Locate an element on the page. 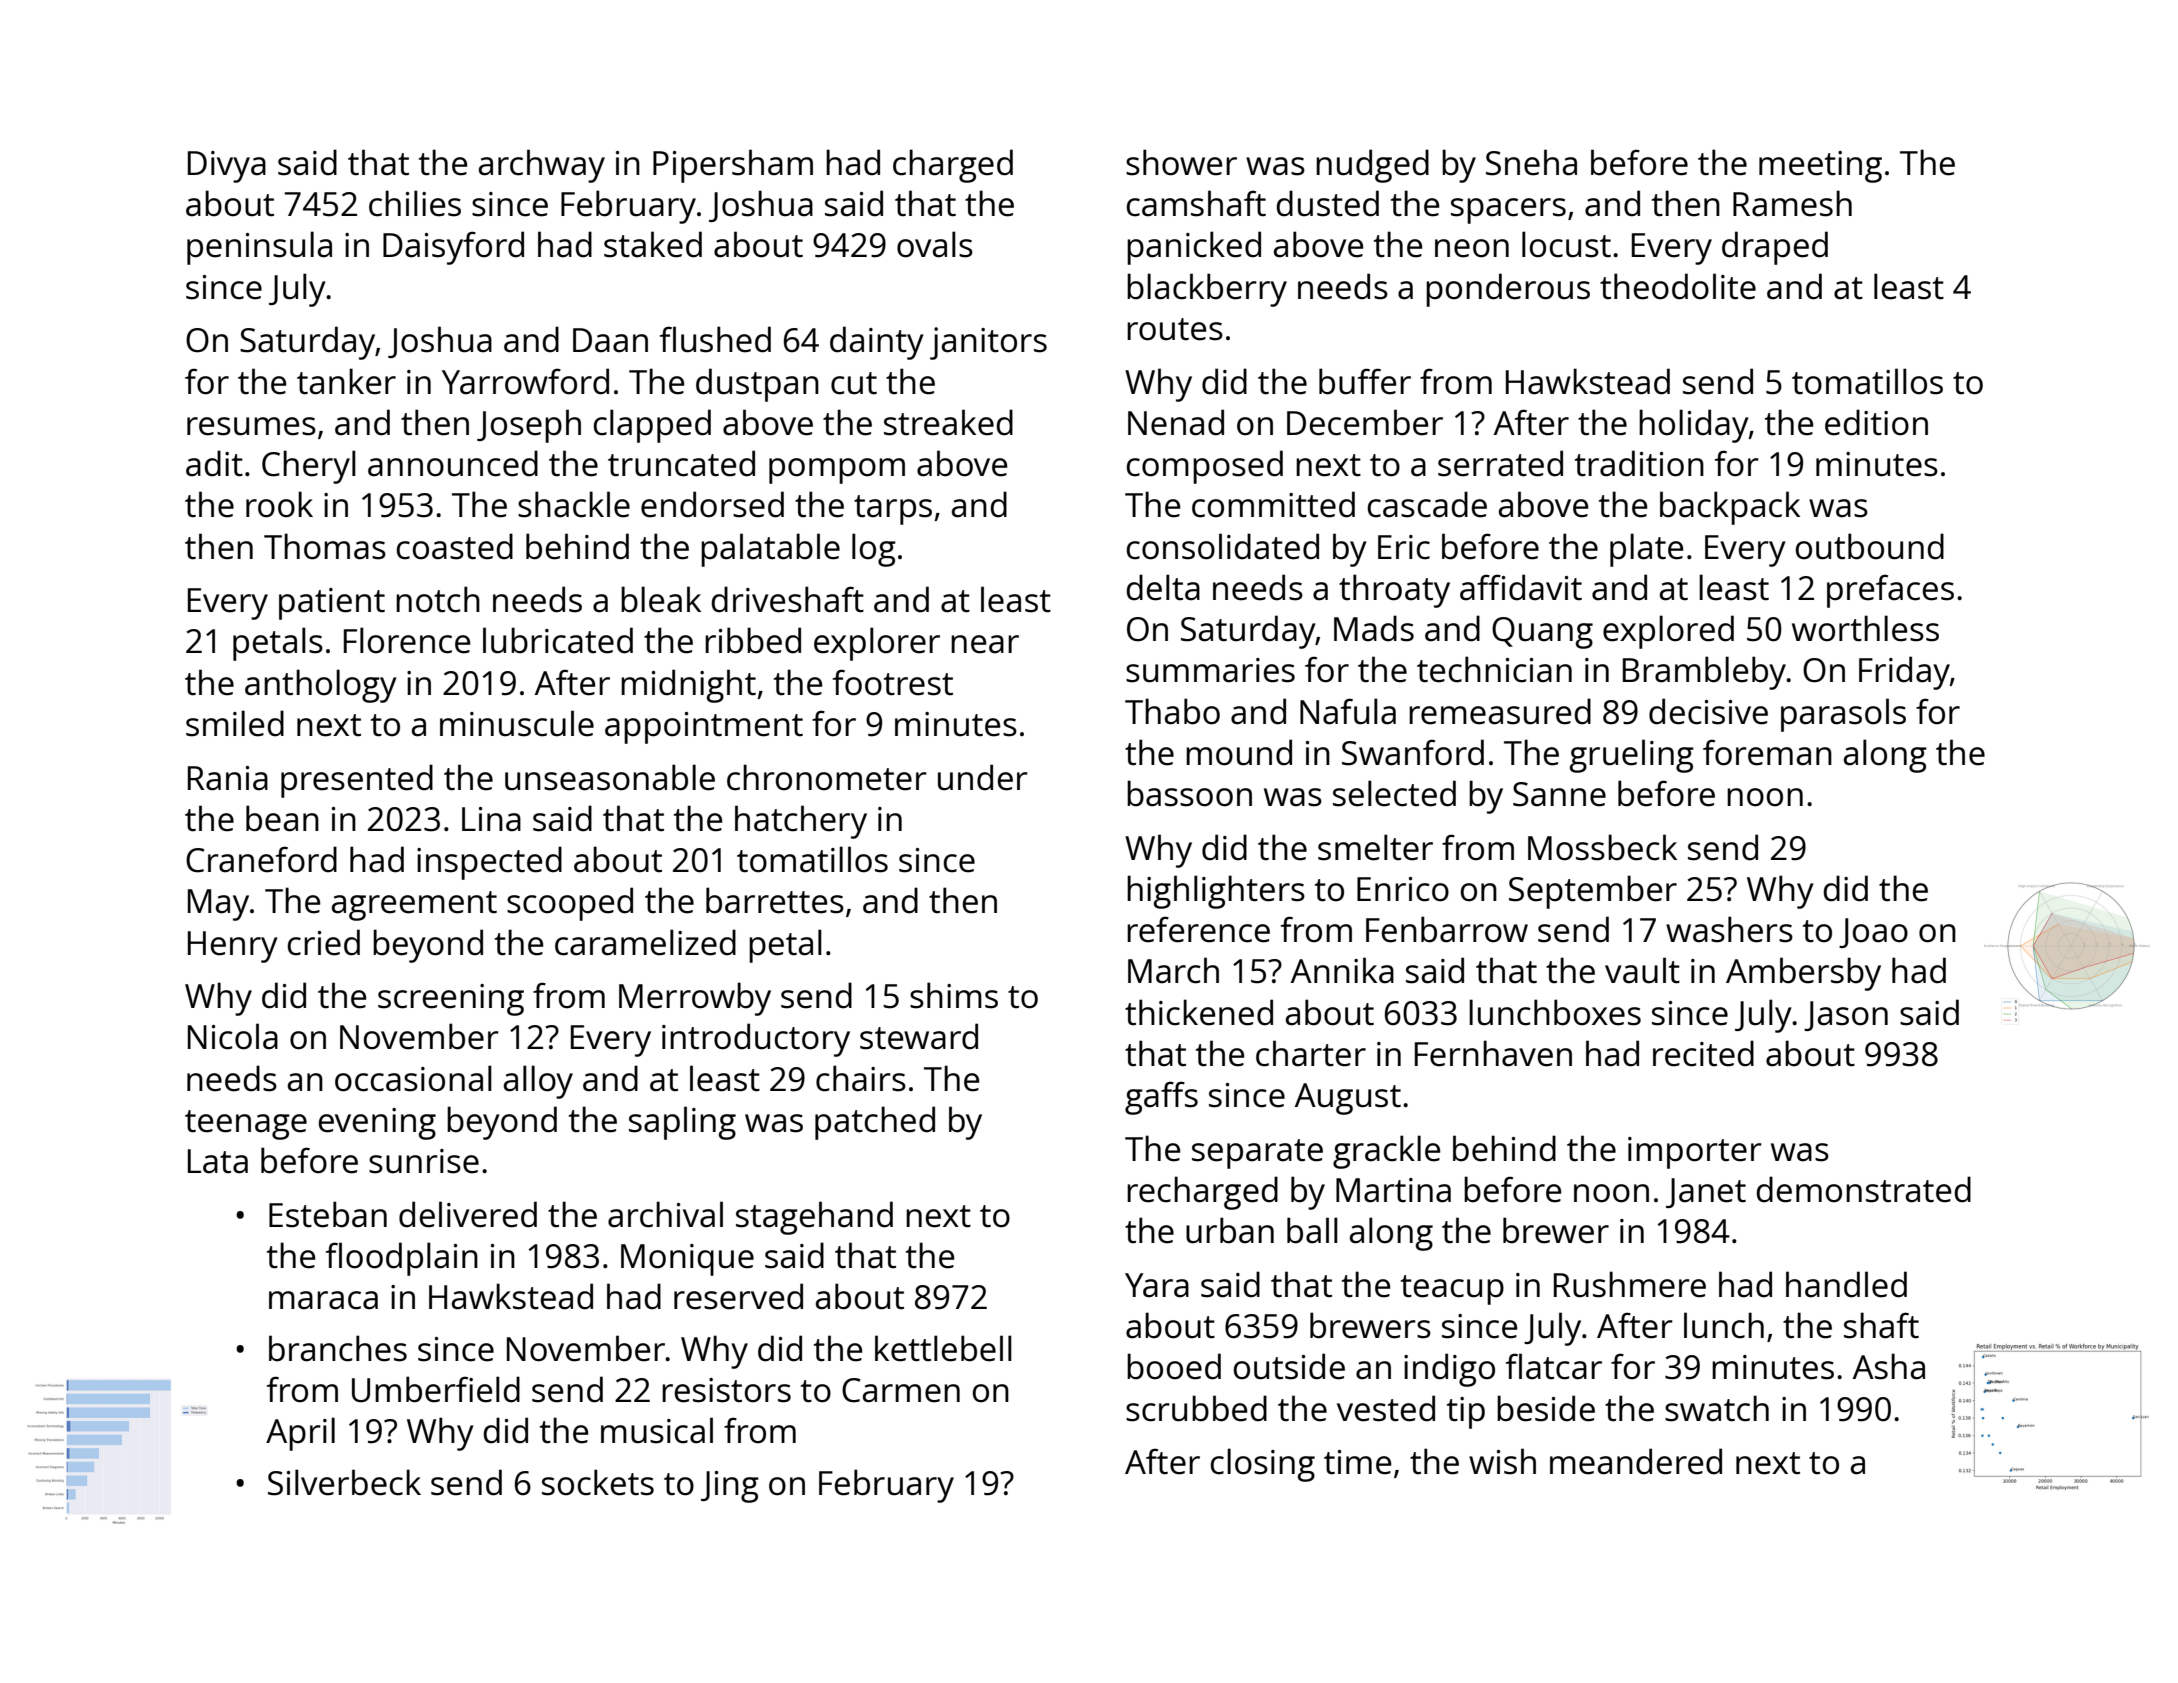 The width and height of the document is (2178, 1683). delta is located at coordinates (1163, 587).
